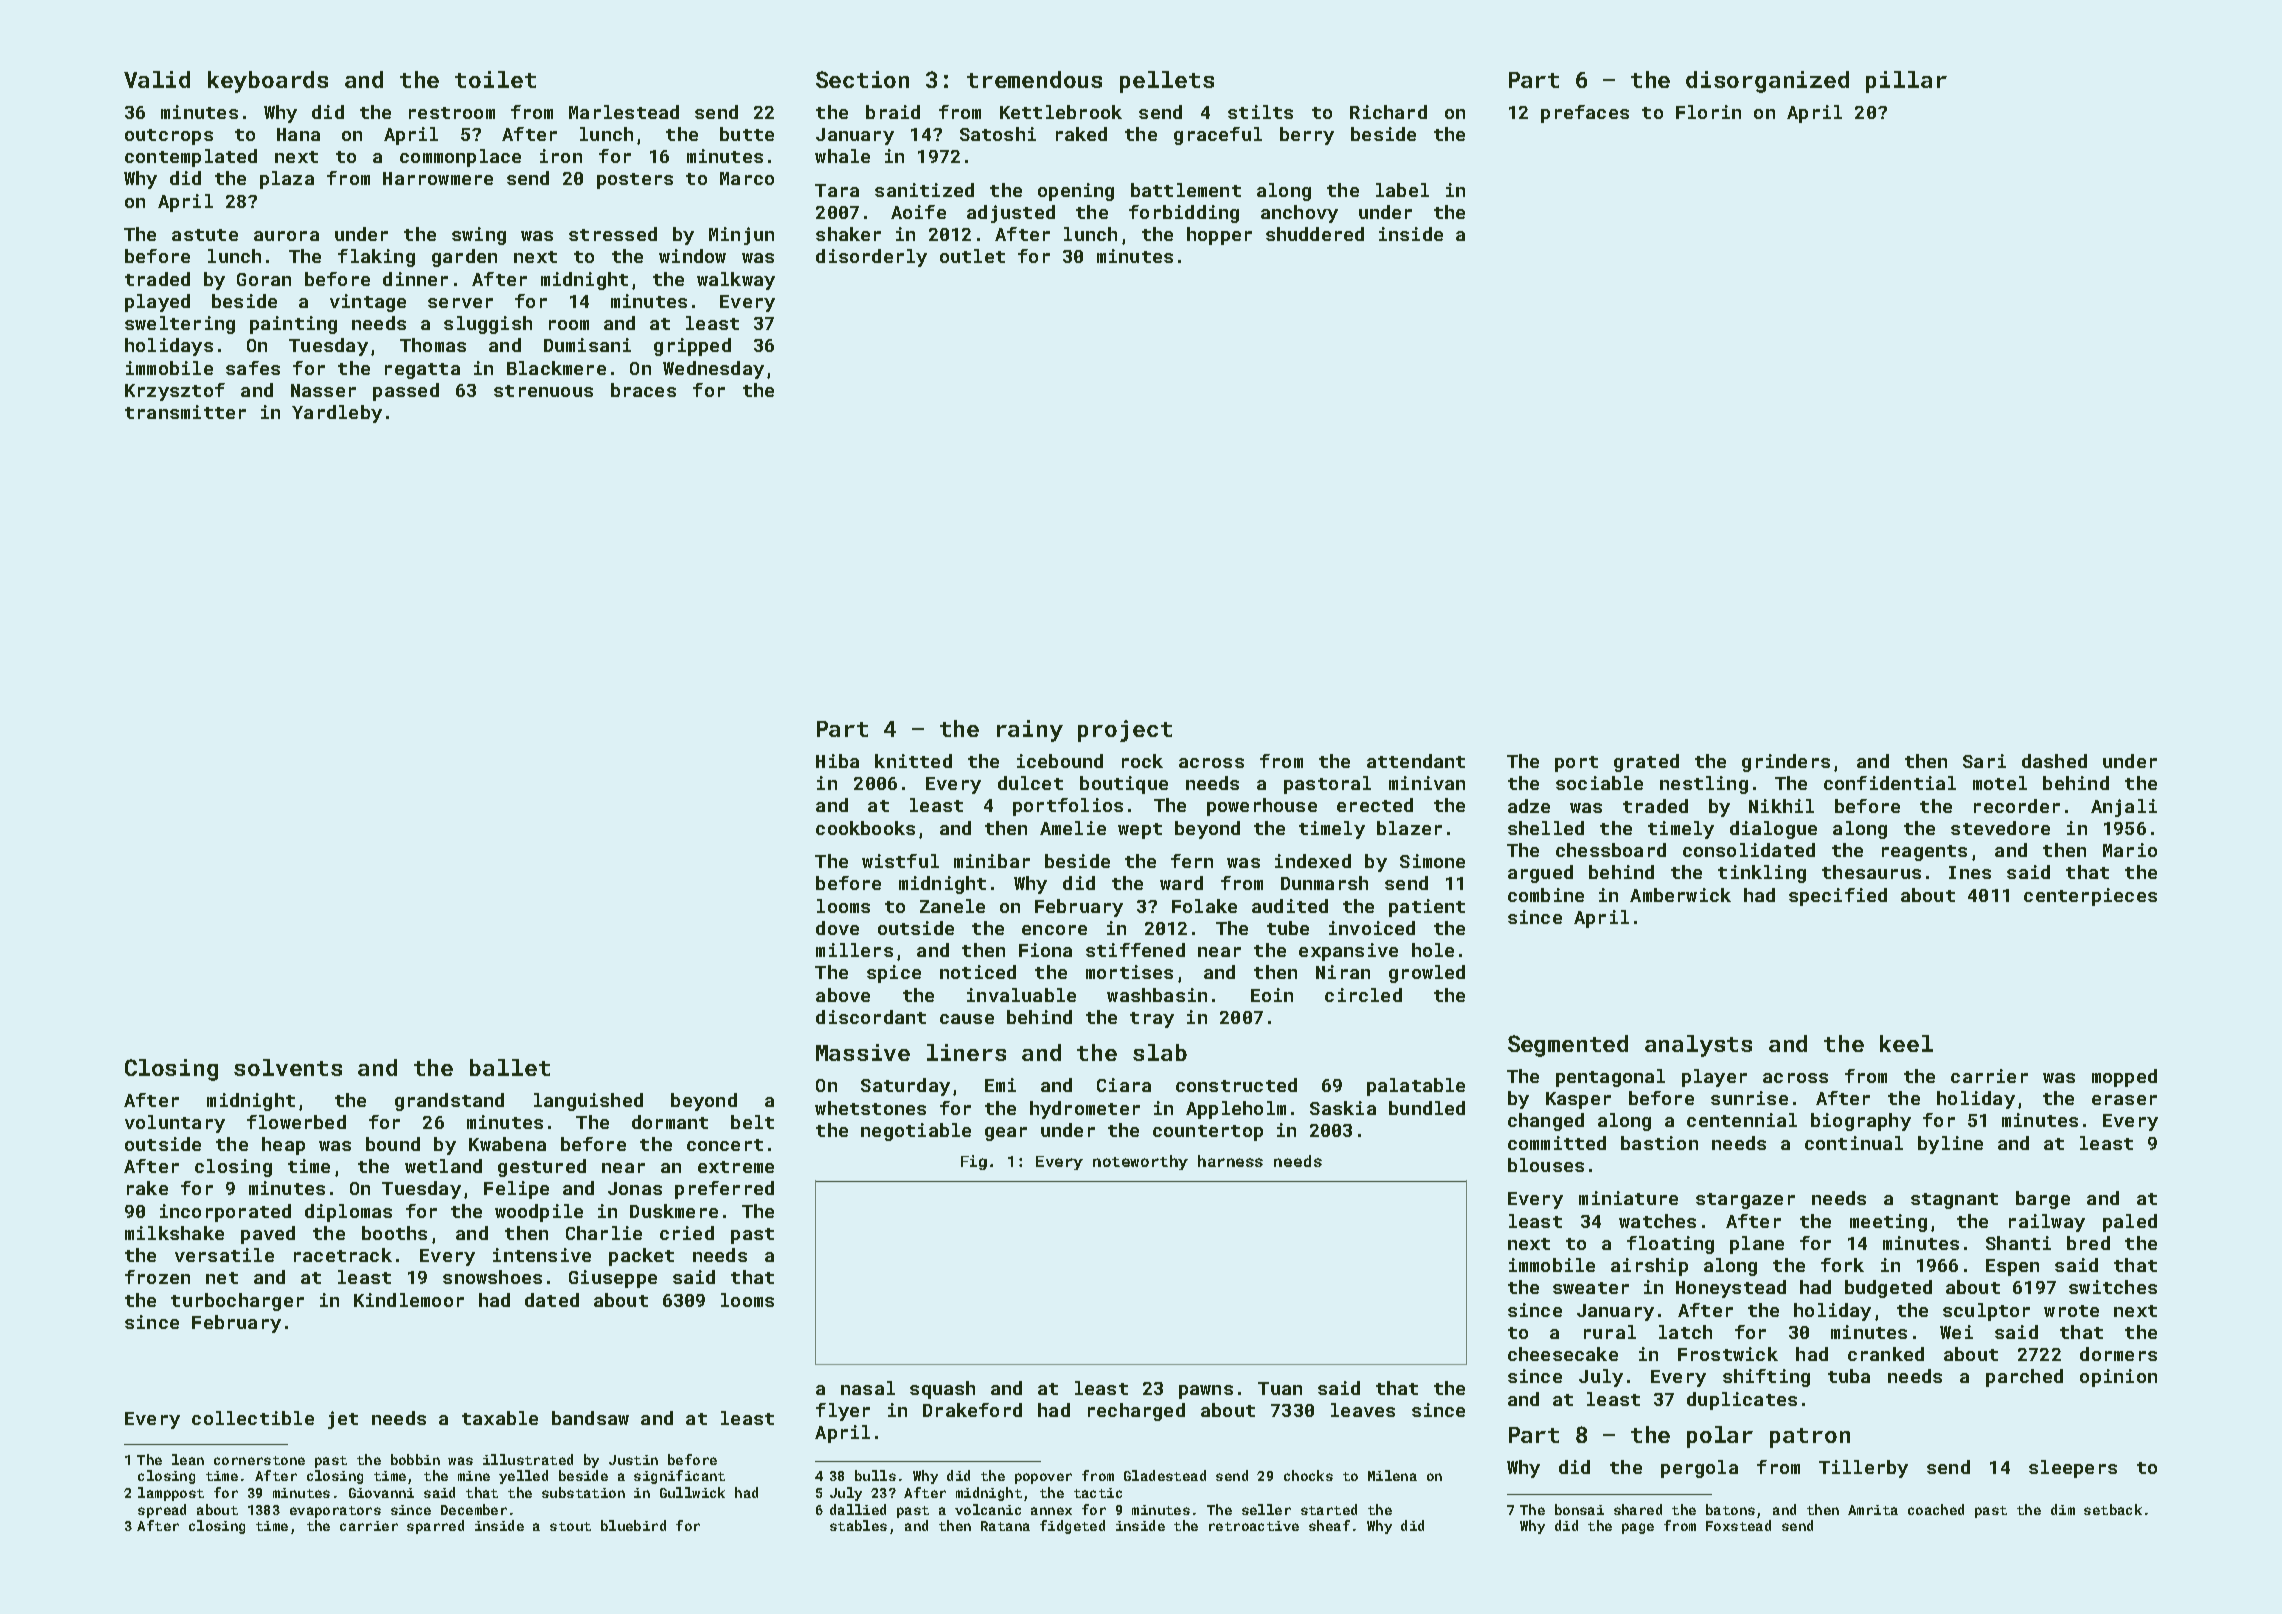  I want to click on Fig, so click(974, 1162).
